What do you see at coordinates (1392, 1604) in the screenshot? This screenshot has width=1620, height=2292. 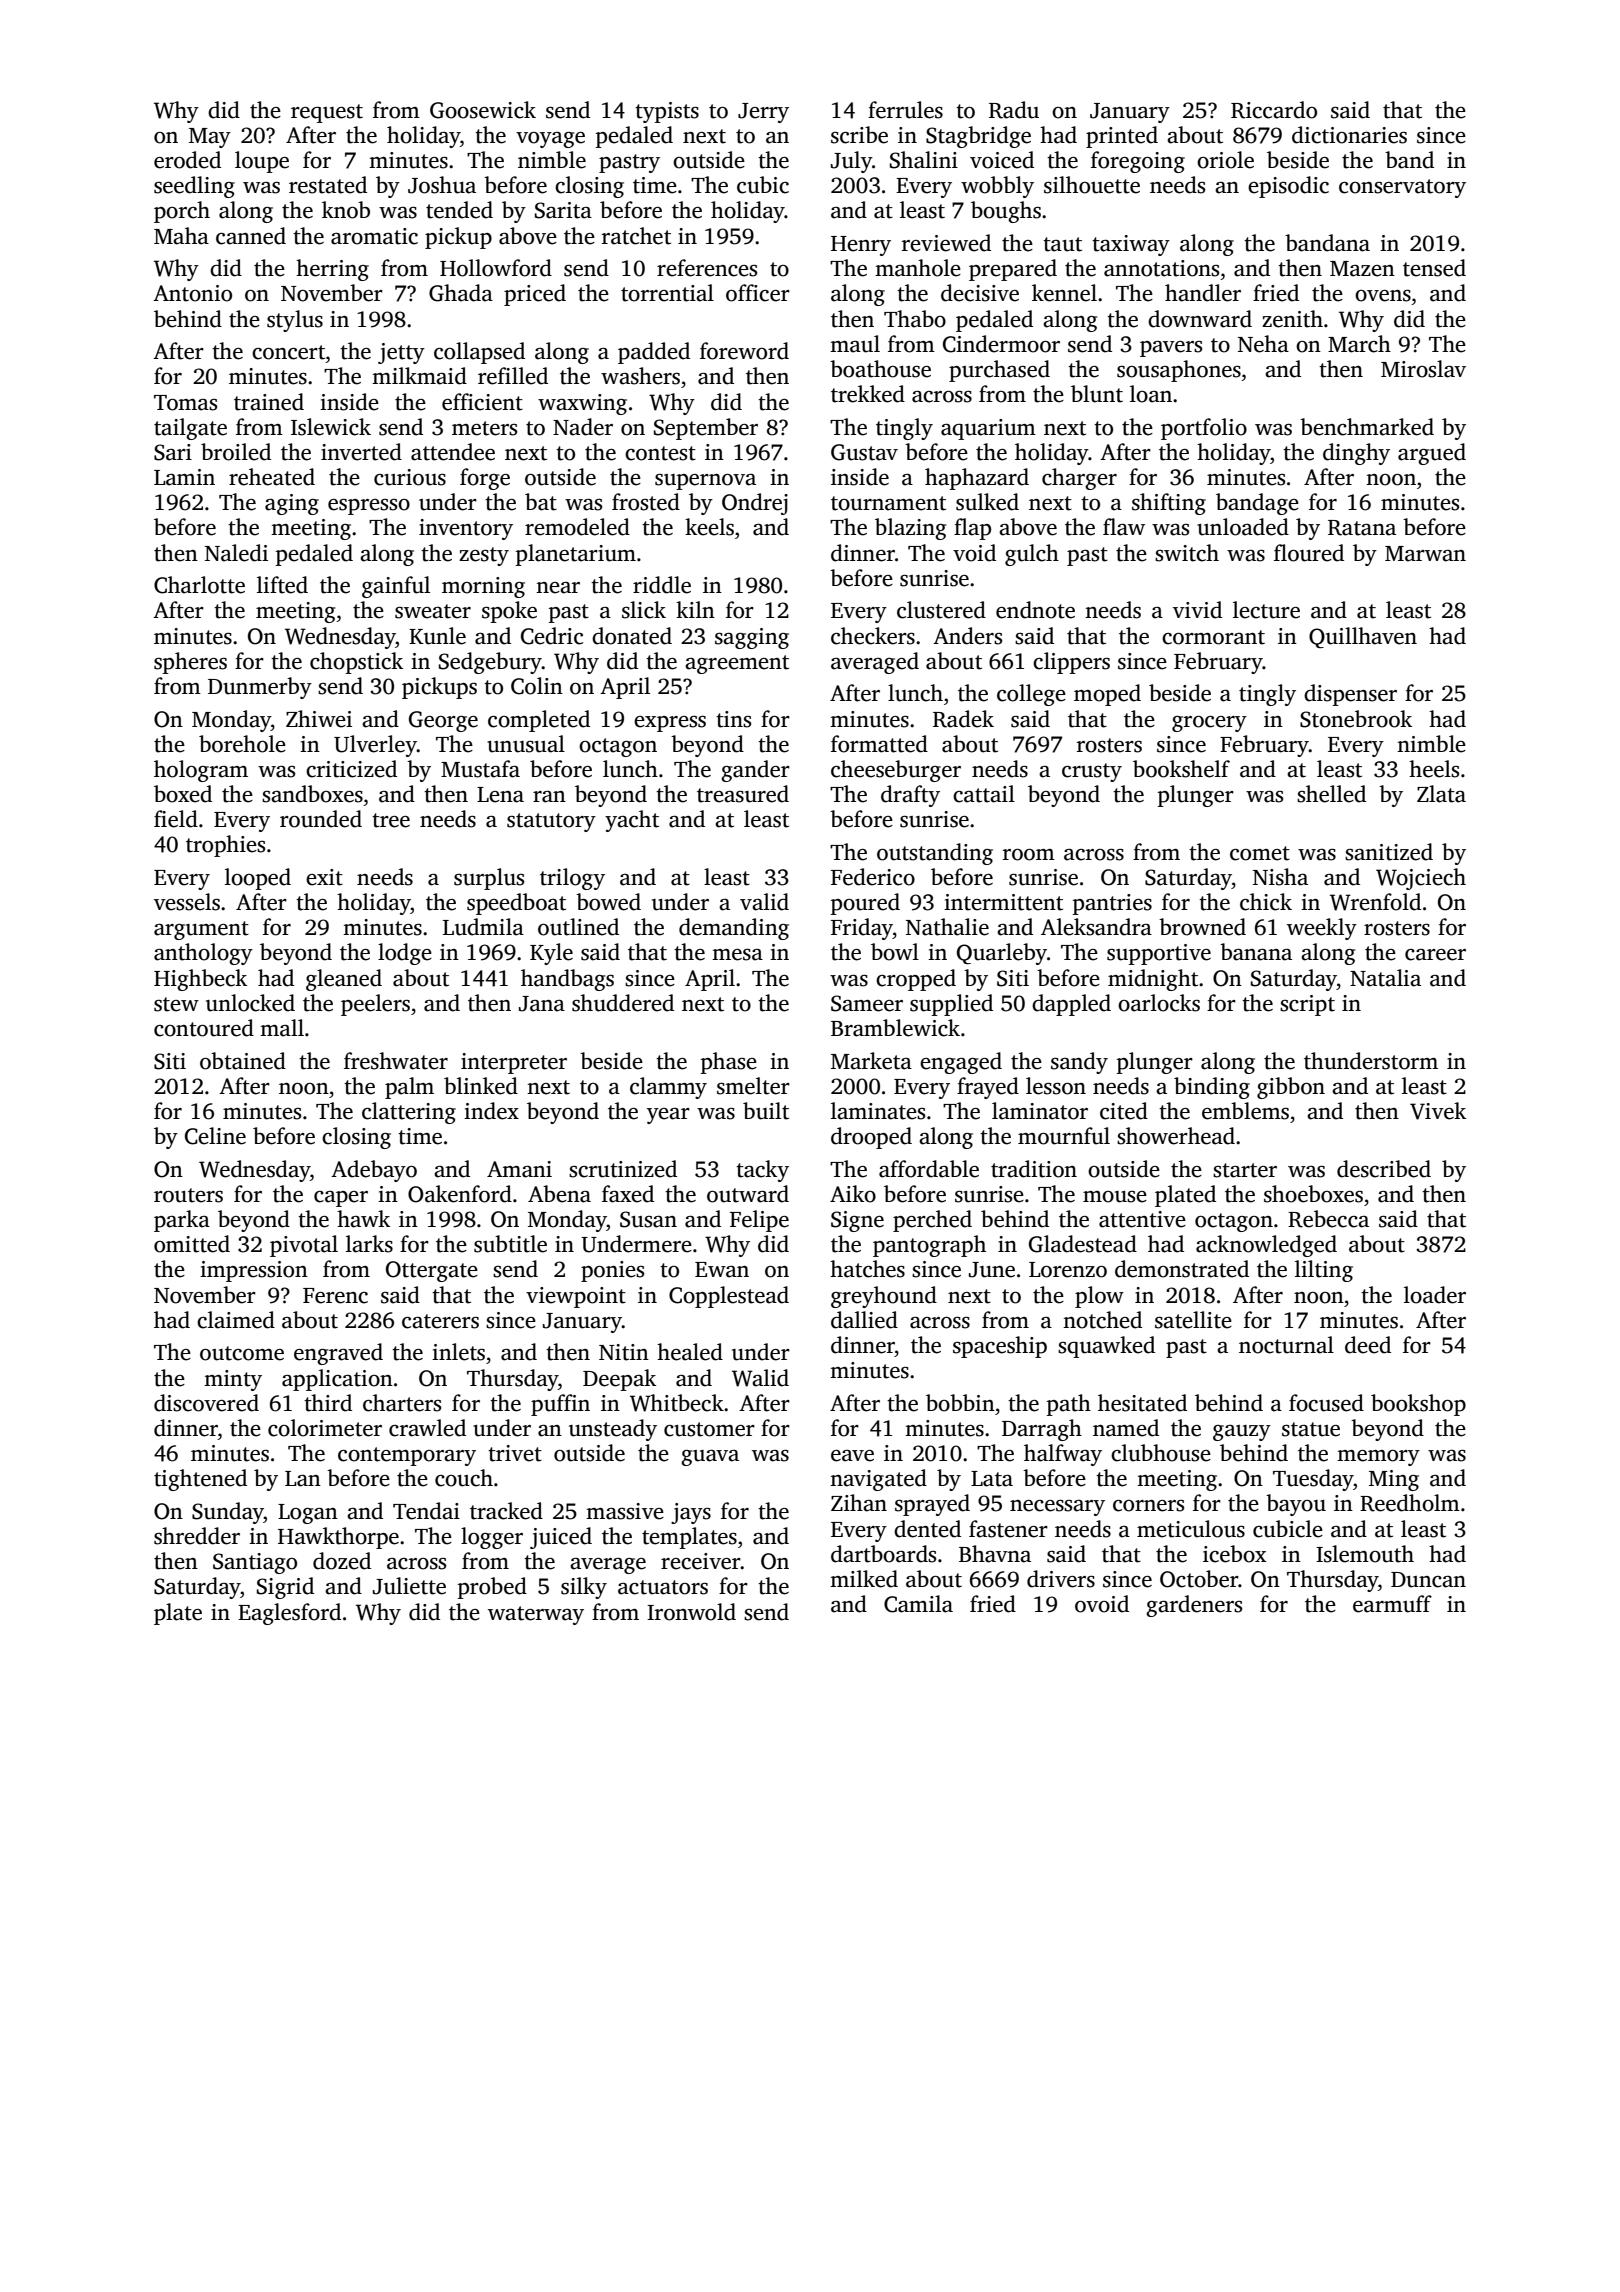 I see `earmuff` at bounding box center [1392, 1604].
